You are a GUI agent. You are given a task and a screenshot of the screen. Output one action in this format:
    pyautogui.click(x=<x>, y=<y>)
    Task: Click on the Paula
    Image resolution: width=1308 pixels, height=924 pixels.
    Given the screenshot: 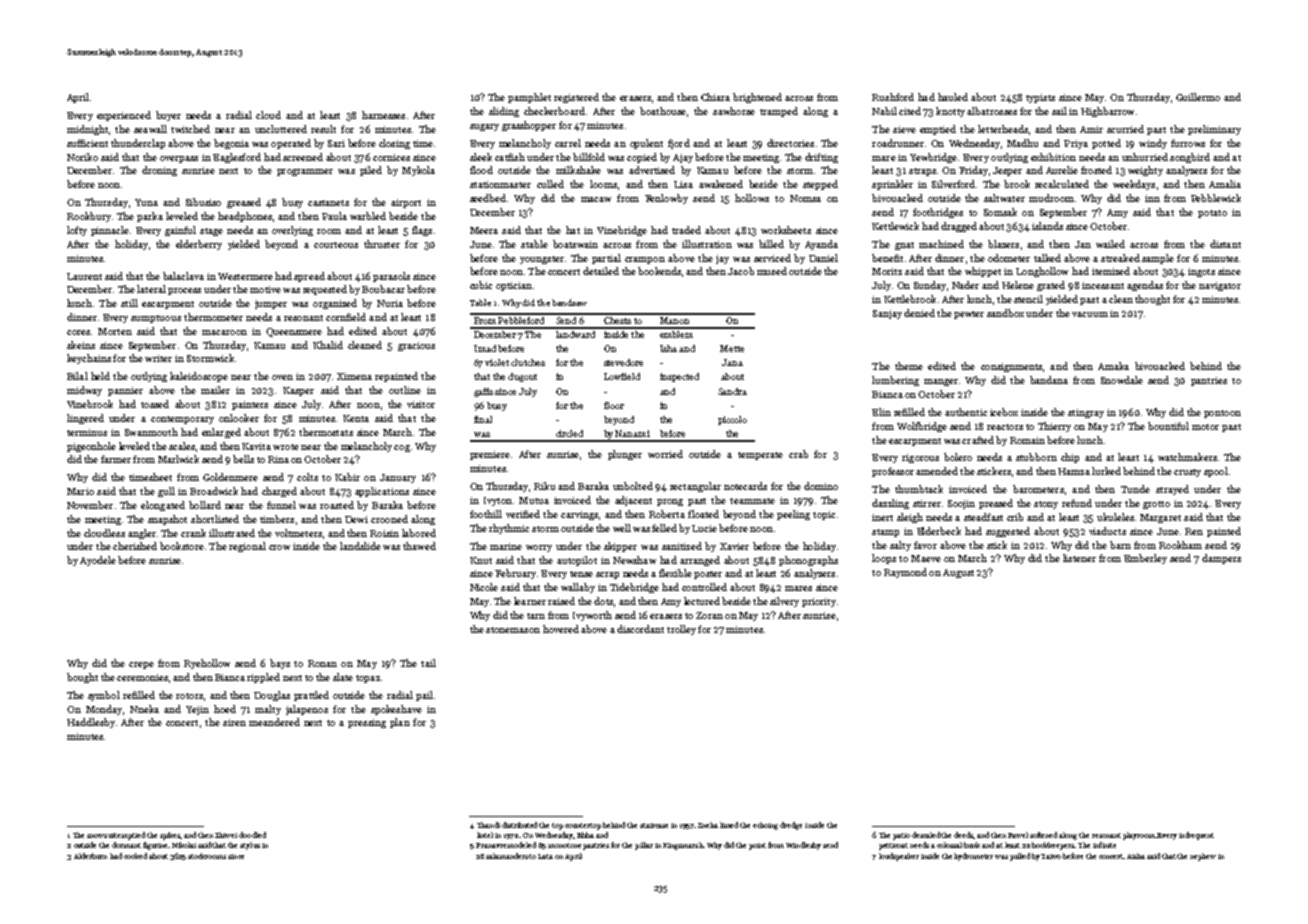 What is the action you would take?
    pyautogui.click(x=334, y=216)
